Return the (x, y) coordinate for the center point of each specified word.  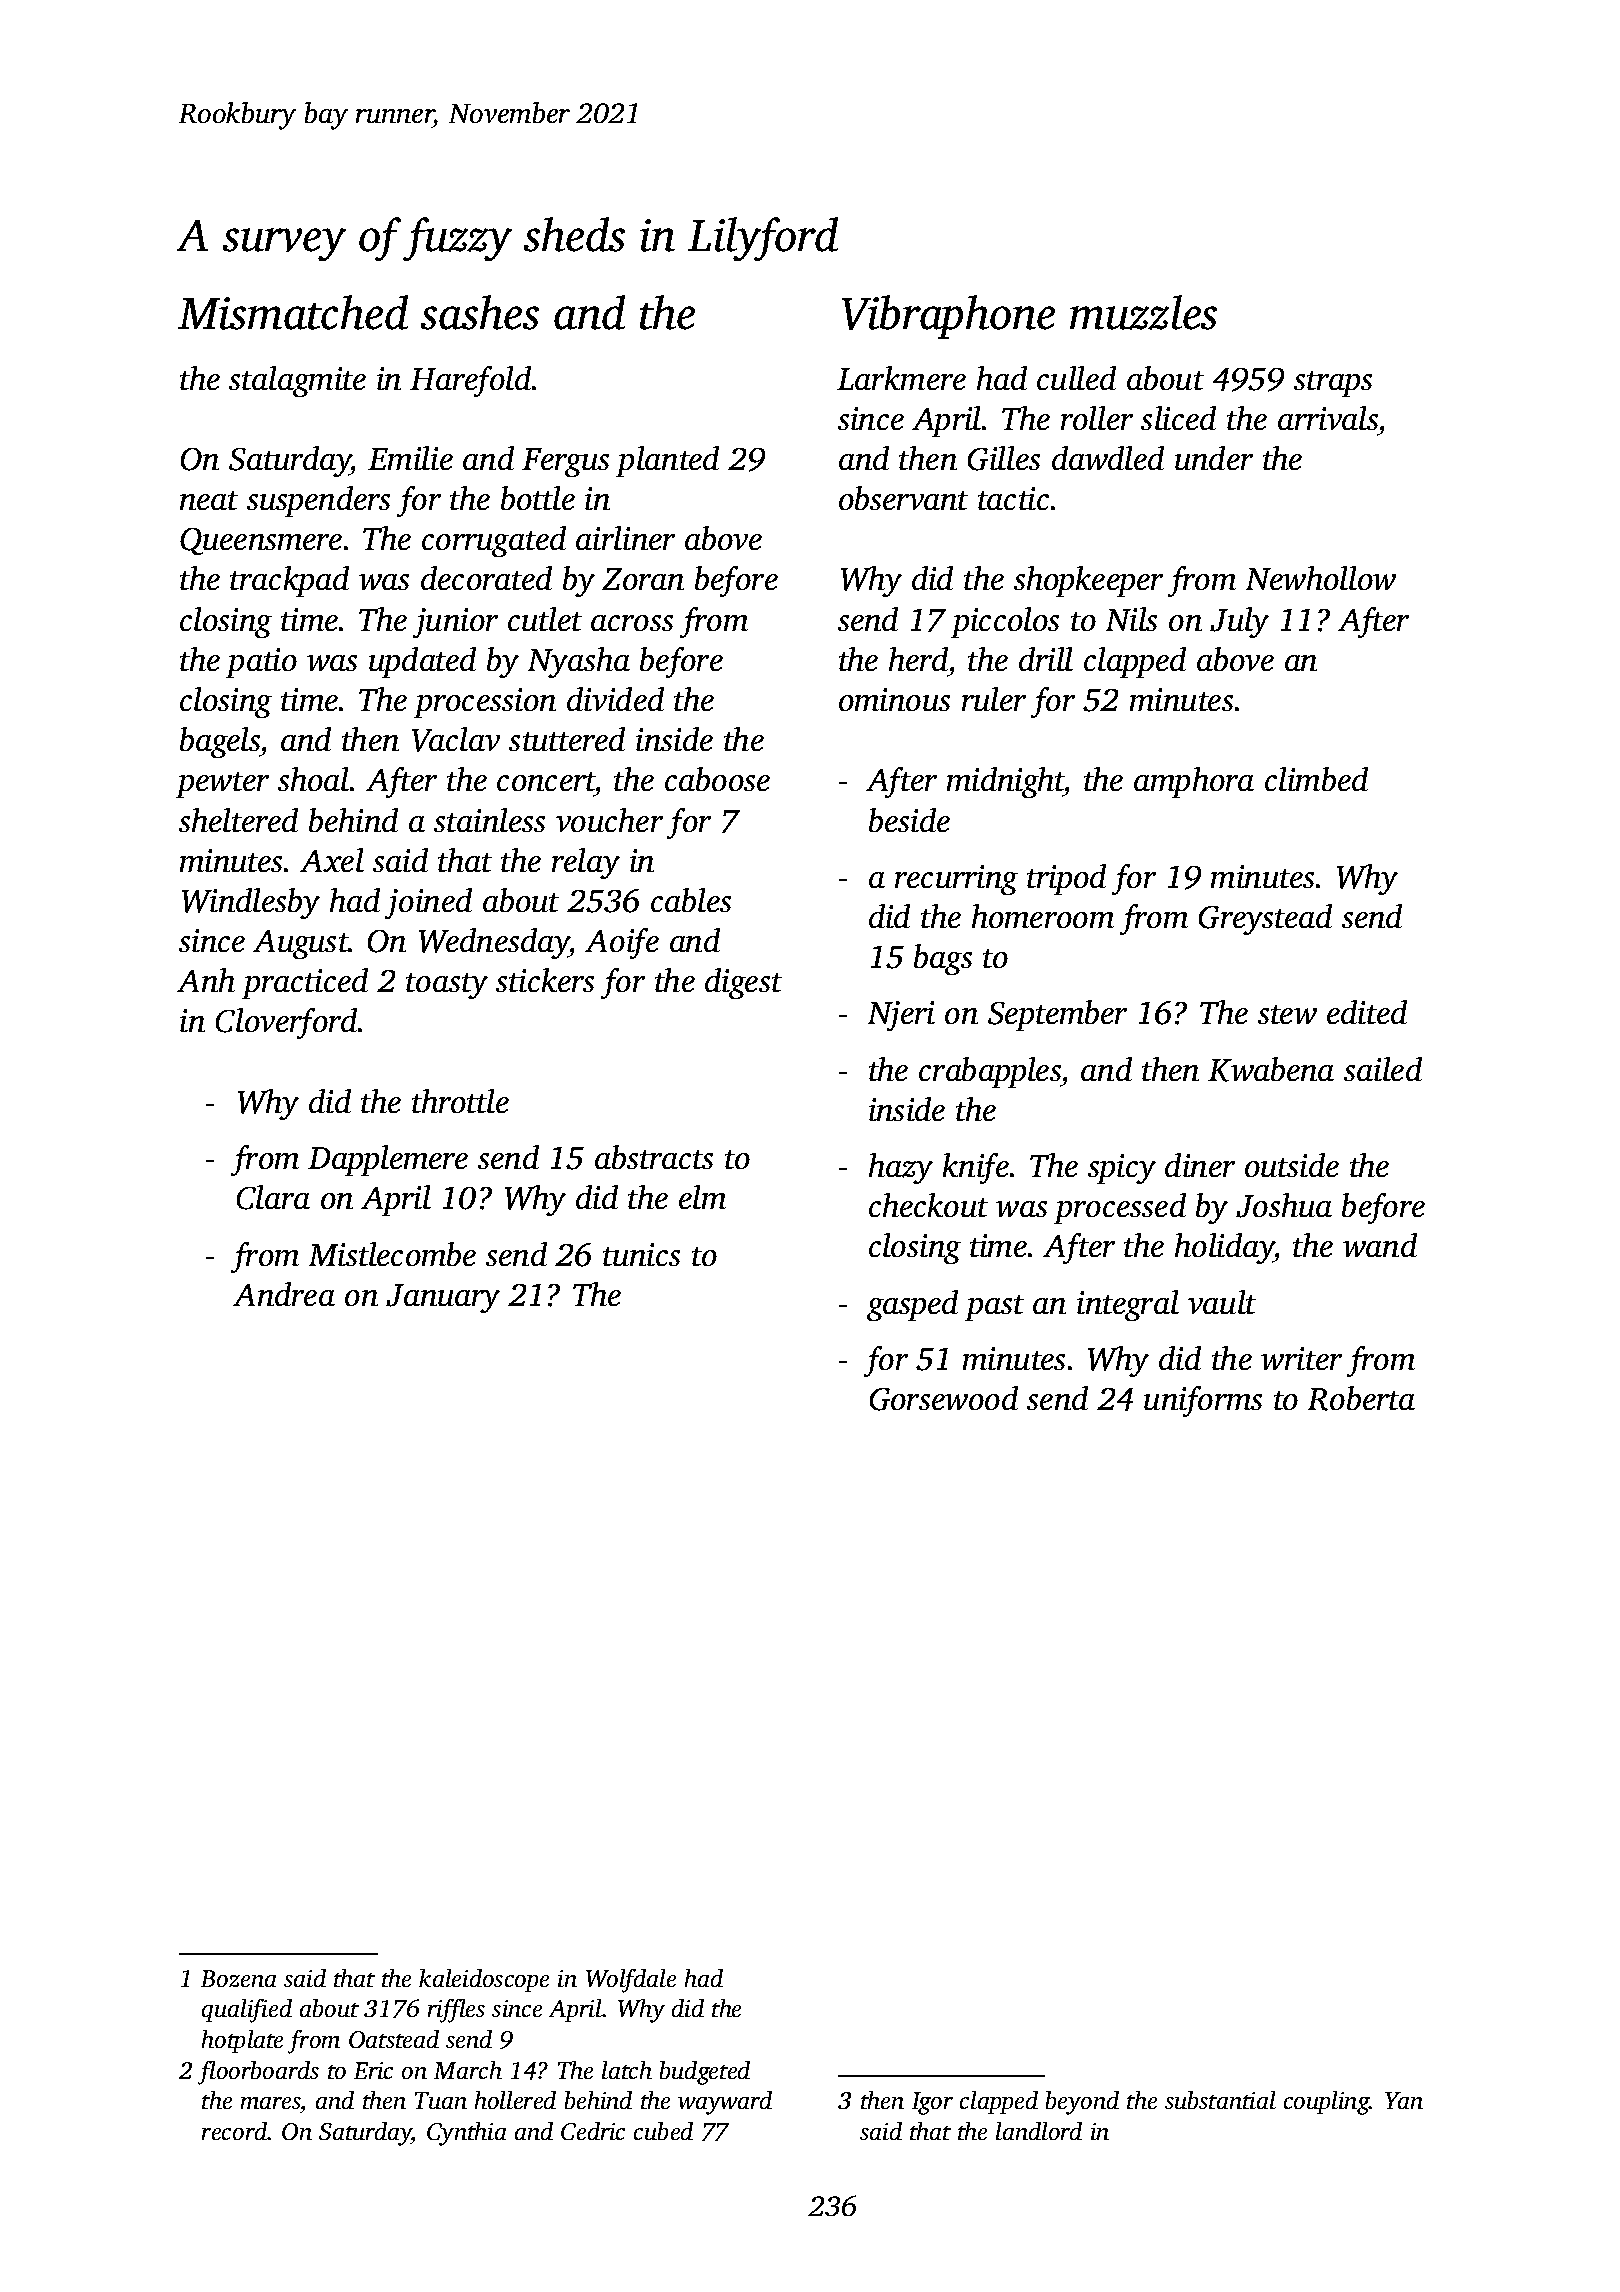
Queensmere (261, 541)
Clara (273, 1197)
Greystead (1265, 919)
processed (1120, 1208)
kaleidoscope (484, 1980)
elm (702, 1197)
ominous (894, 699)
